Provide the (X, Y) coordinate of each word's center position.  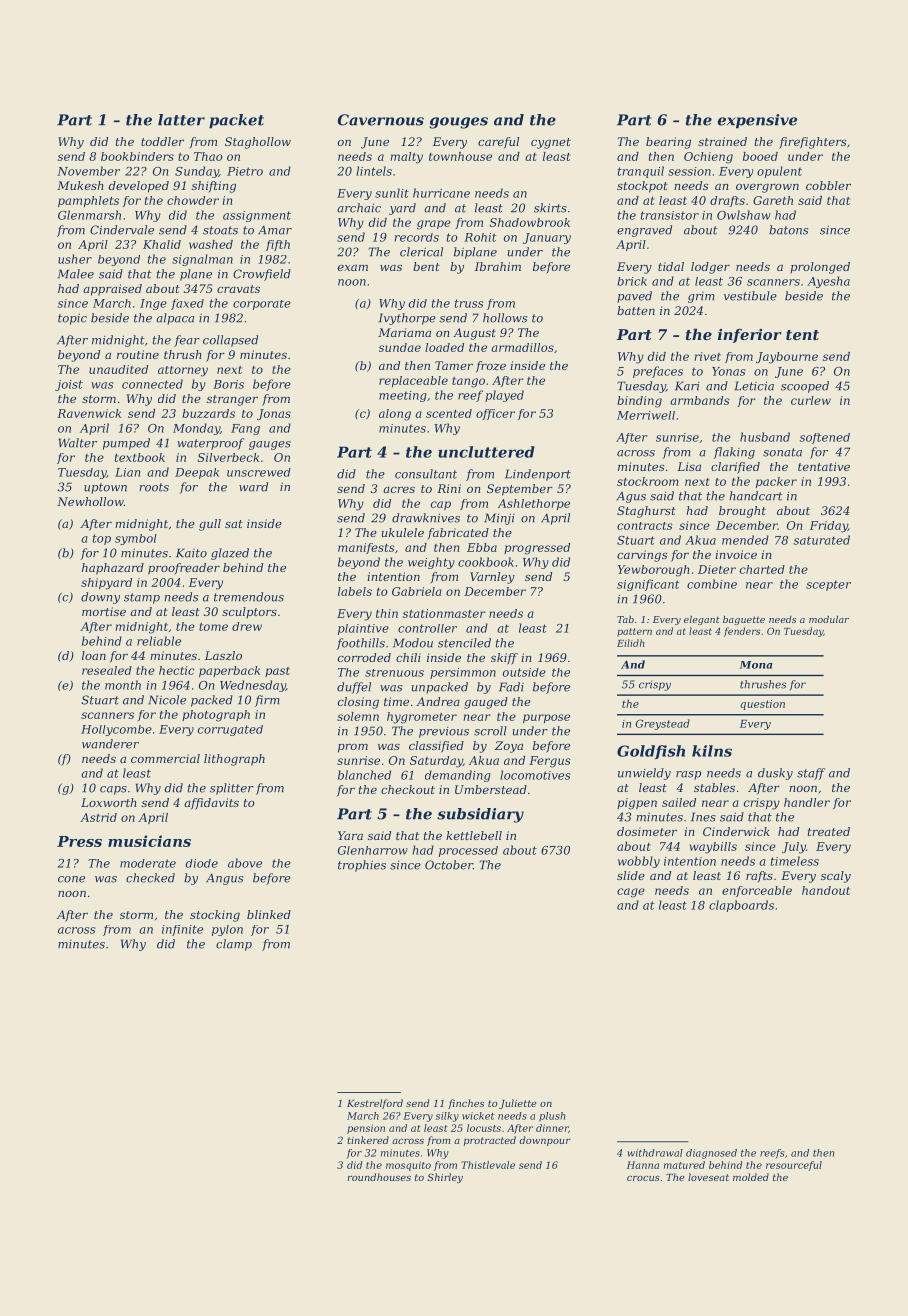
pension (366, 1129)
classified (436, 747)
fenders (742, 632)
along (395, 415)
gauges (270, 445)
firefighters (813, 143)
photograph (216, 716)
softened (825, 438)
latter (181, 120)
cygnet (551, 143)
